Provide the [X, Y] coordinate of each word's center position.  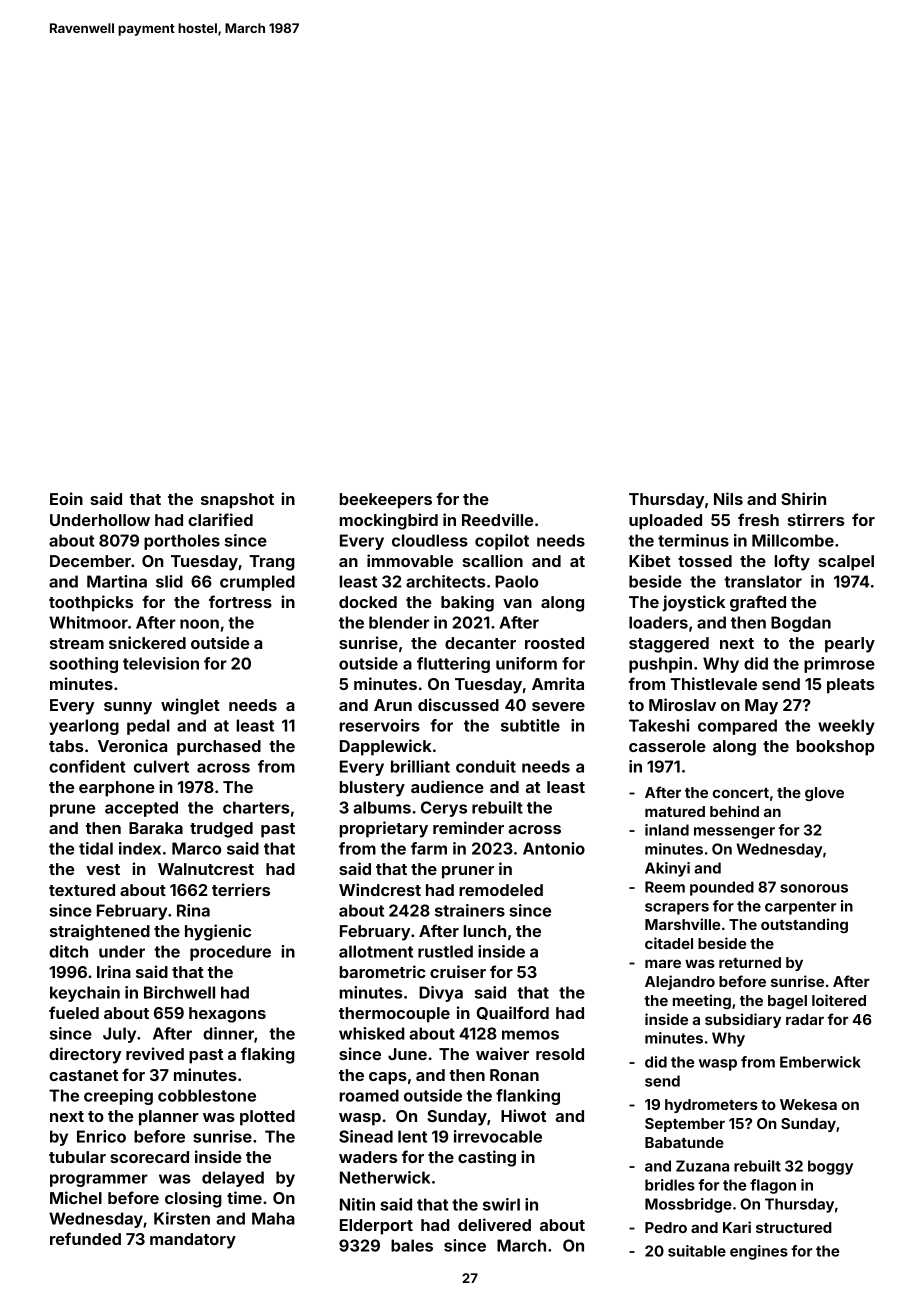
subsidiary [743, 1020]
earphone [117, 789]
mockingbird [389, 521]
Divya [441, 994]
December [90, 561]
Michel [76, 1197]
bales [412, 1245]
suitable [697, 1251]
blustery [372, 789]
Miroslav [682, 704]
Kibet [650, 560]
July [119, 1035]
